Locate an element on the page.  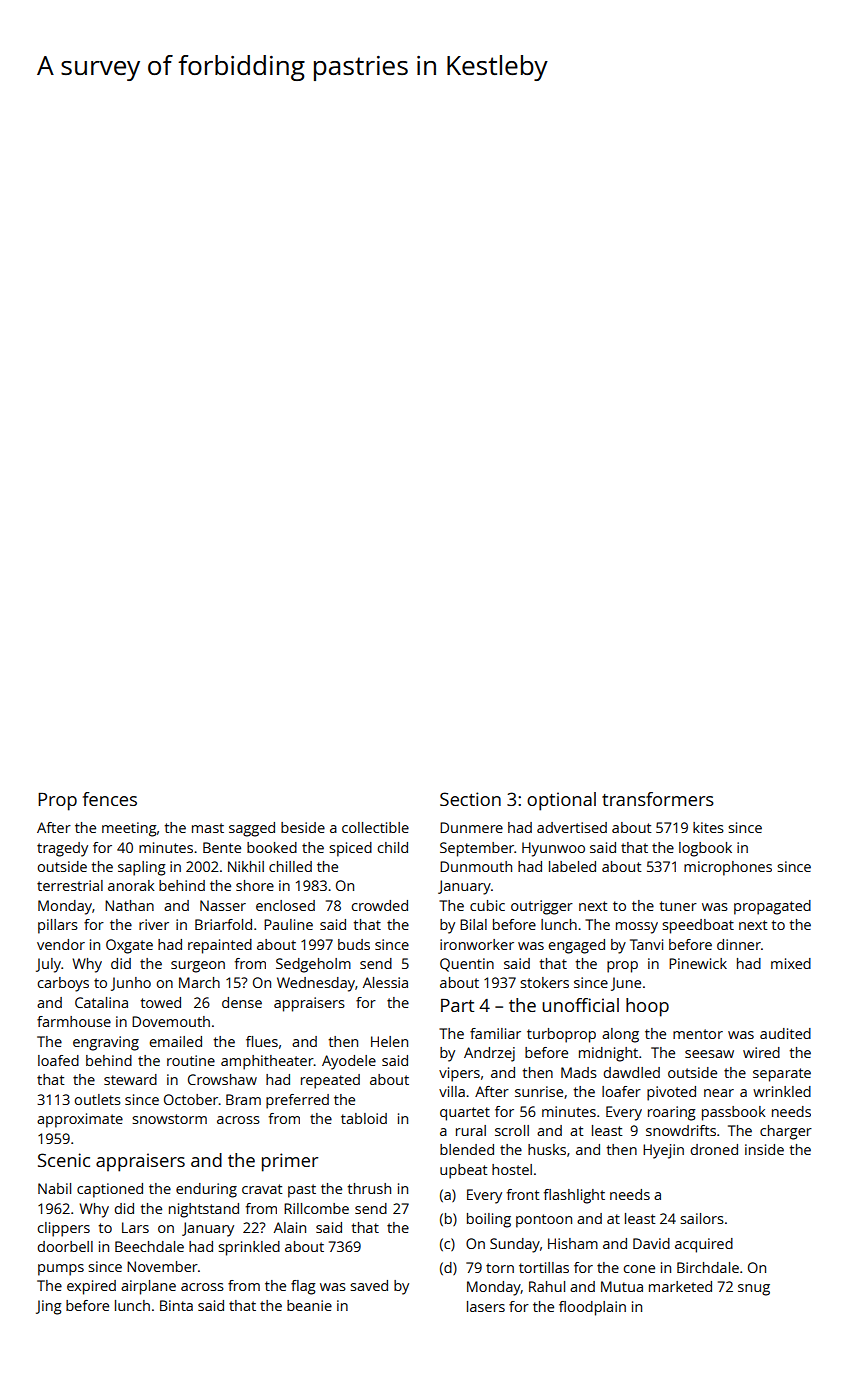
Quentin is located at coordinates (467, 965).
